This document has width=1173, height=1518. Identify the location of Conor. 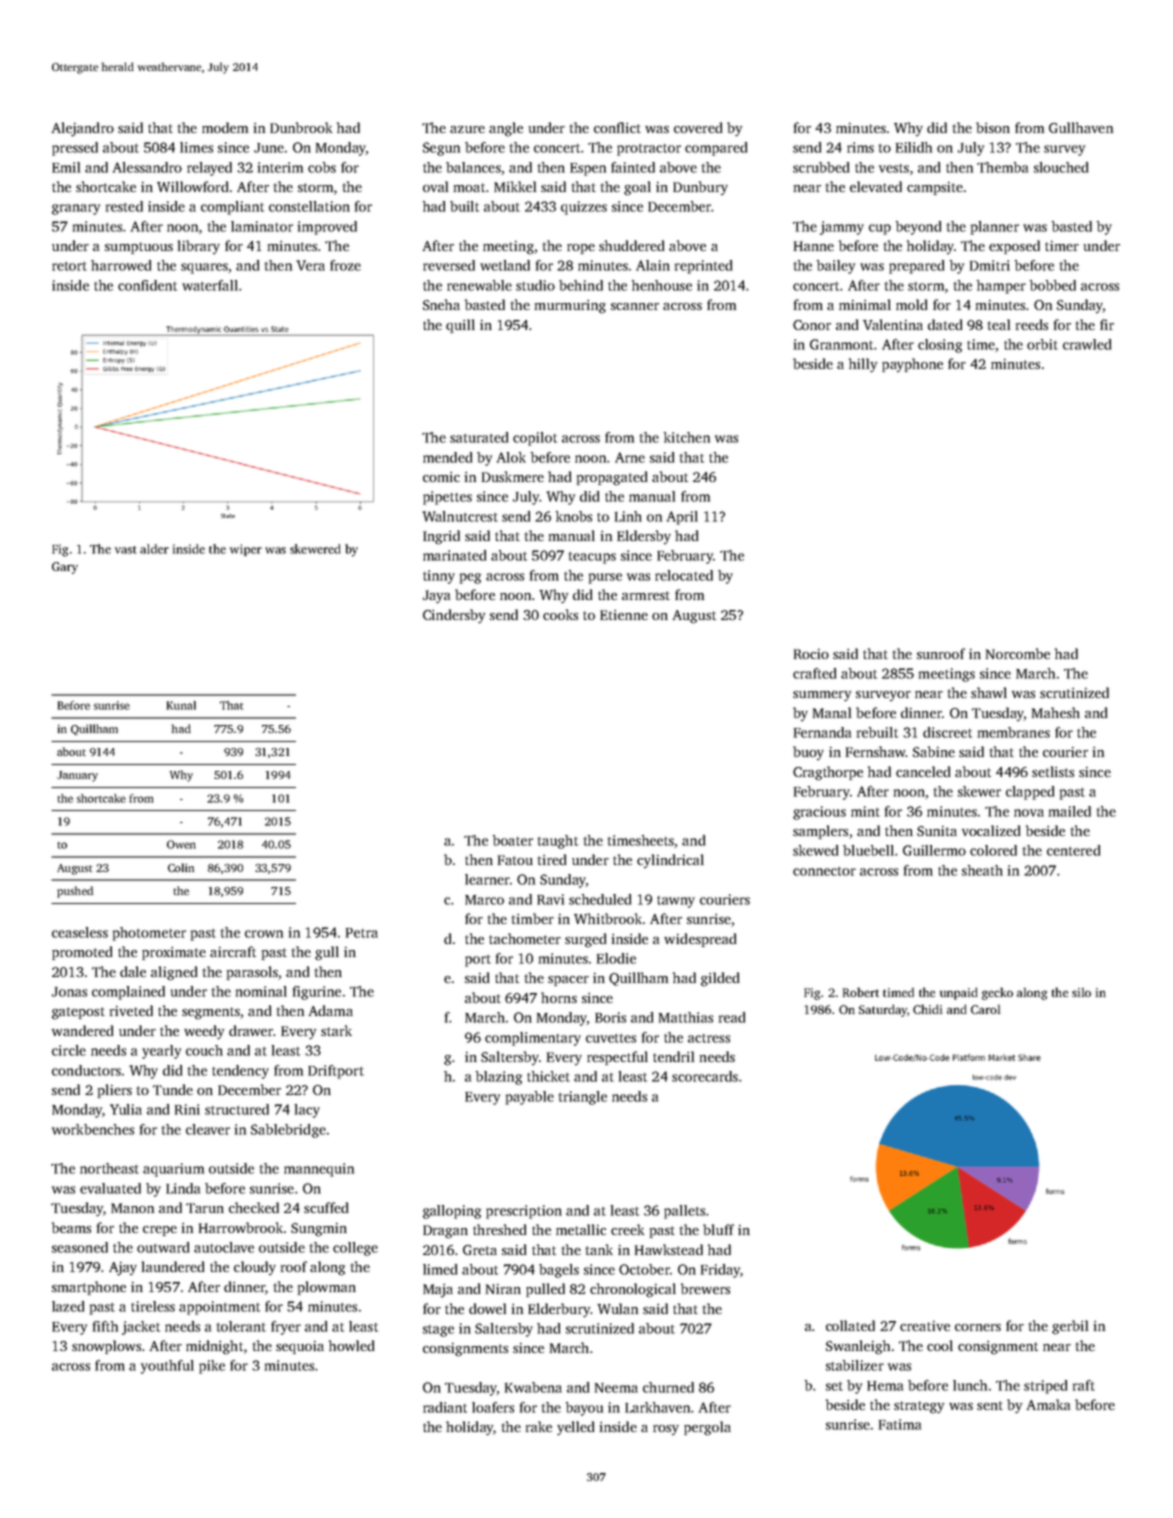
(812, 325).
